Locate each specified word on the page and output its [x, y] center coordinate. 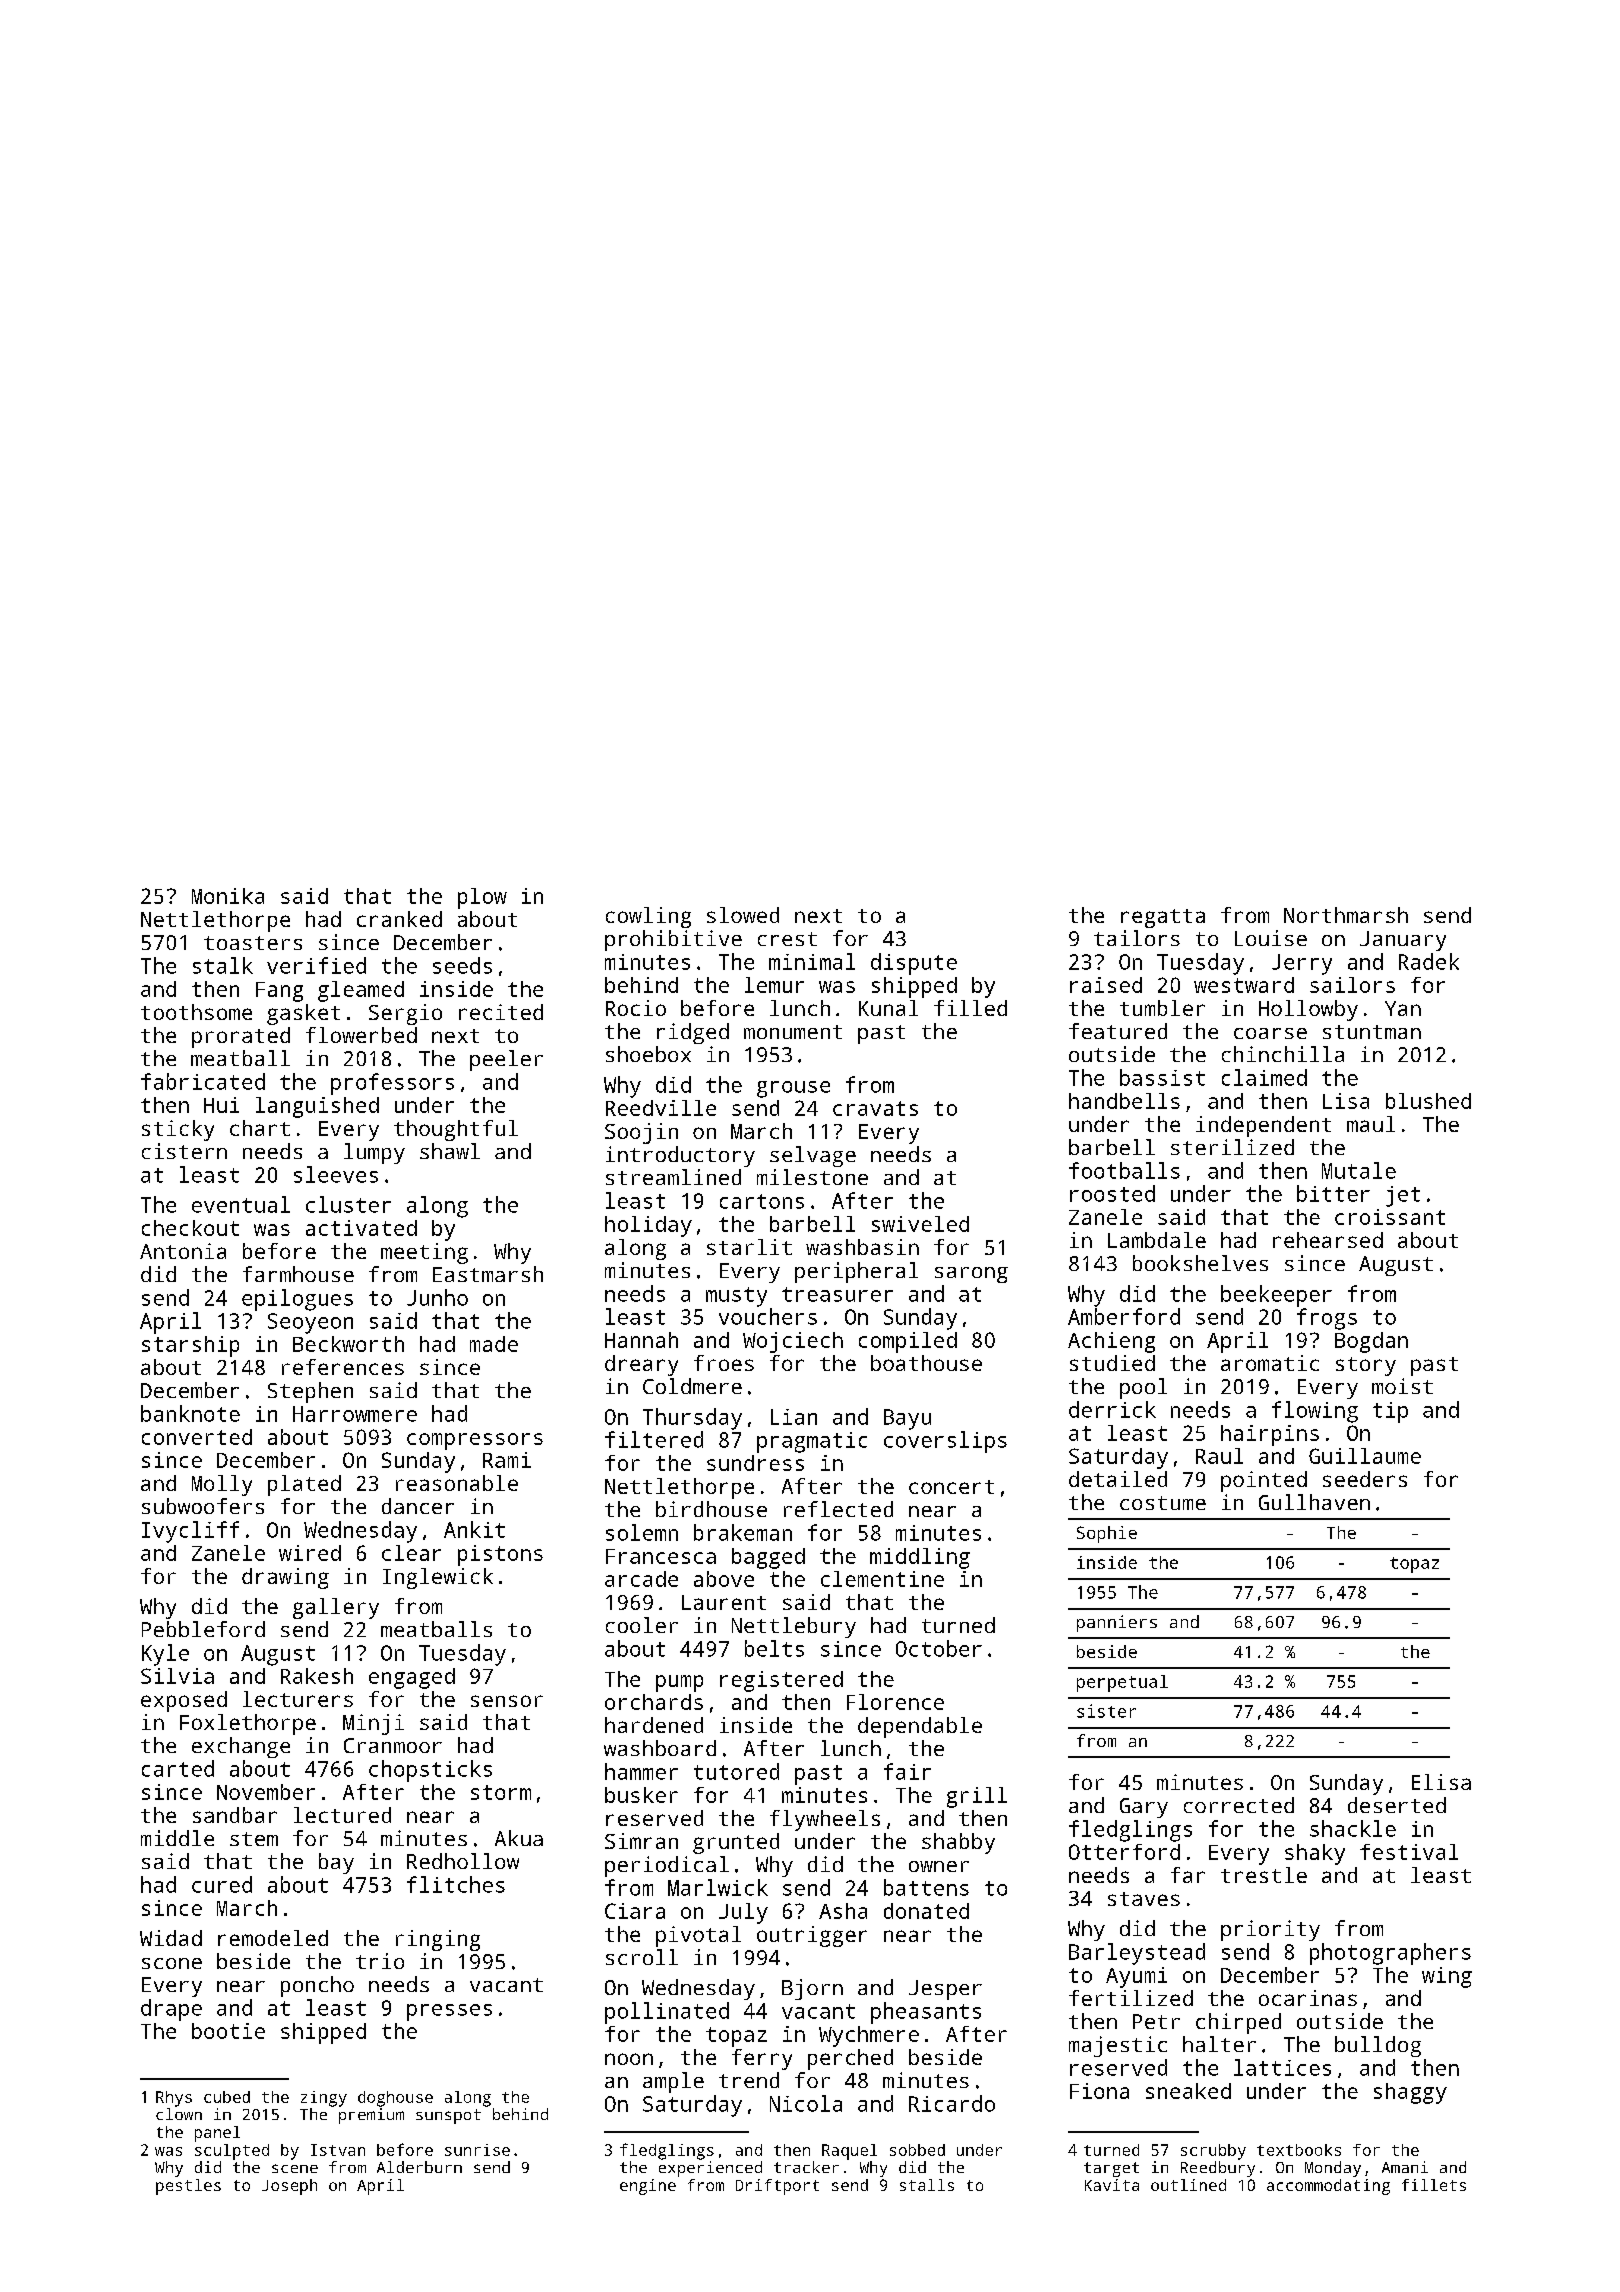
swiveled [920, 1224]
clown [179, 2114]
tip [1390, 1412]
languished [317, 1107]
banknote [190, 1413]
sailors [1352, 985]
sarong [971, 1275]
